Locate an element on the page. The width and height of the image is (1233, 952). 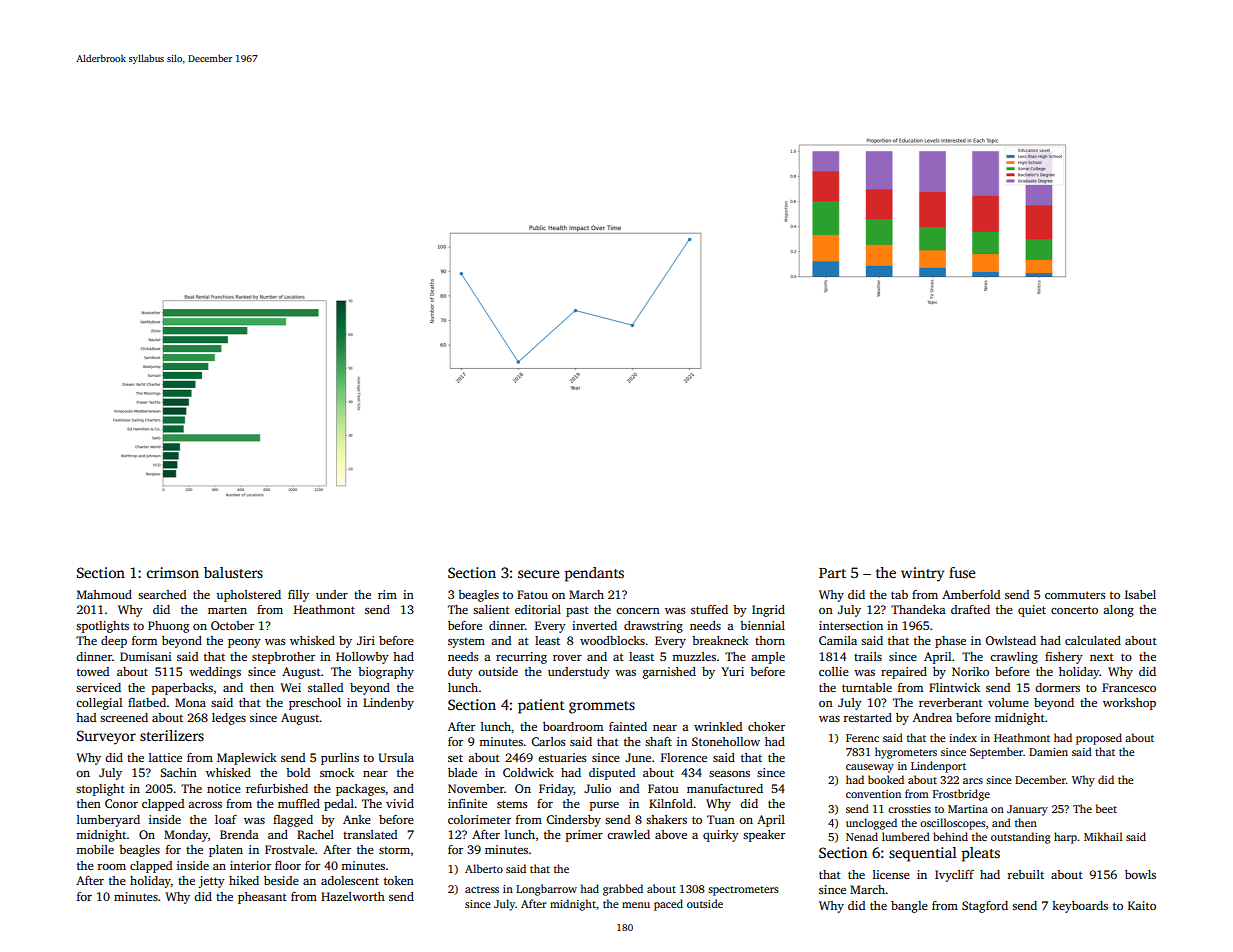
wrinkled is located at coordinates (718, 726).
